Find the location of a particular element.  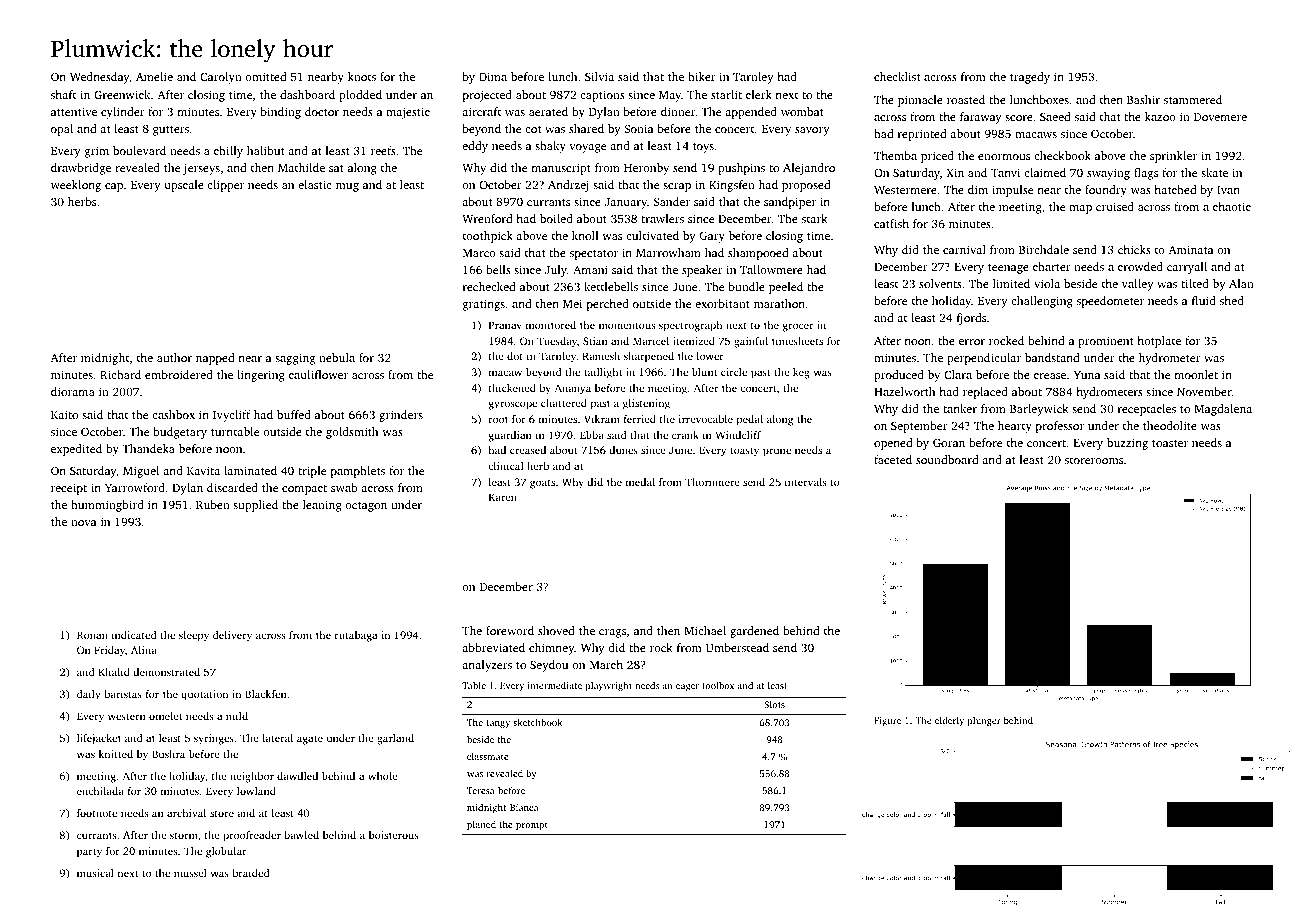

soundboard is located at coordinates (947, 459).
